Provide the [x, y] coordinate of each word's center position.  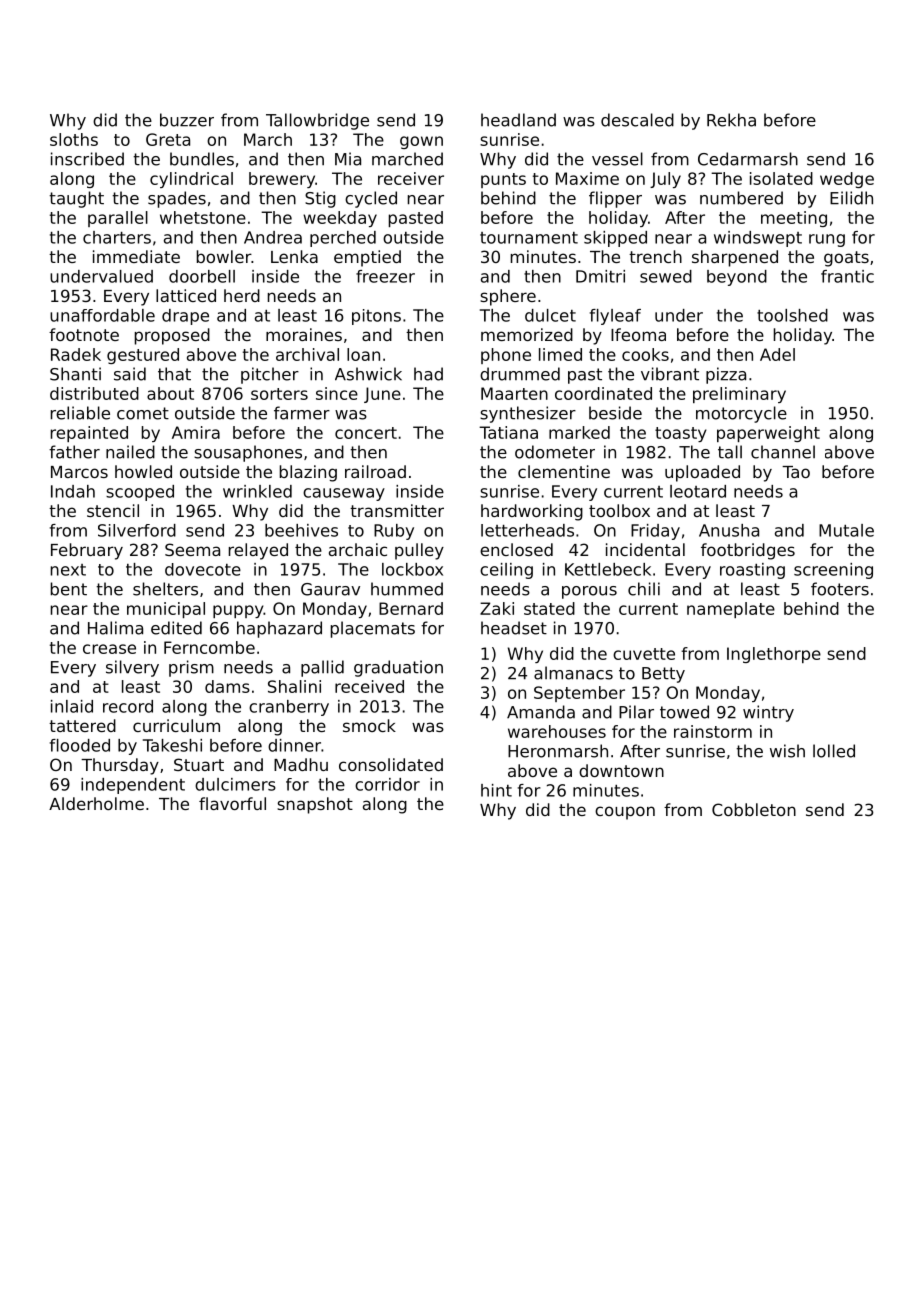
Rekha [731, 120]
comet [143, 413]
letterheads [527, 530]
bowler [224, 256]
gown [421, 142]
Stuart [199, 764]
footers [840, 589]
